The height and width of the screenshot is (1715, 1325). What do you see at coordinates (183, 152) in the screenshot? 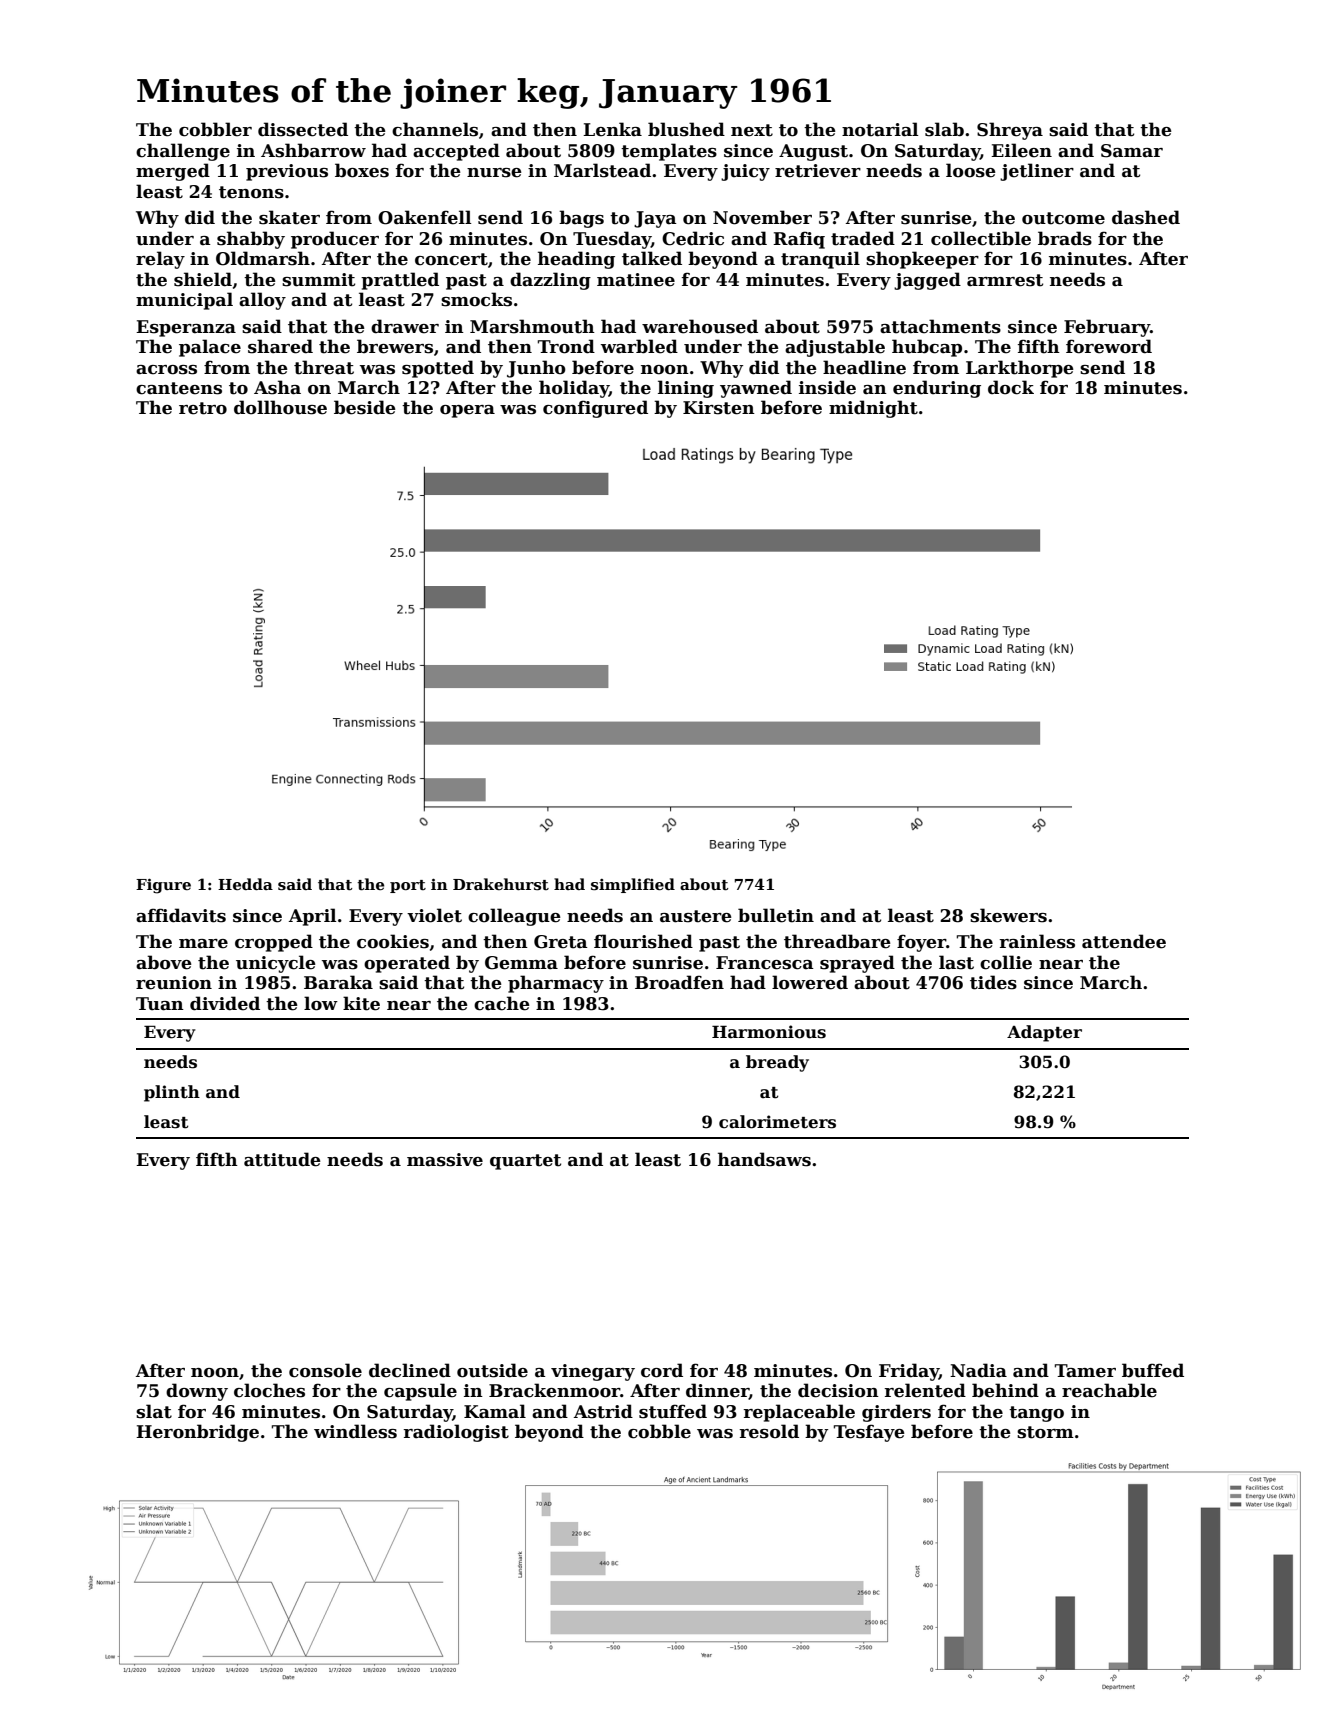
I see `challenge` at bounding box center [183, 152].
